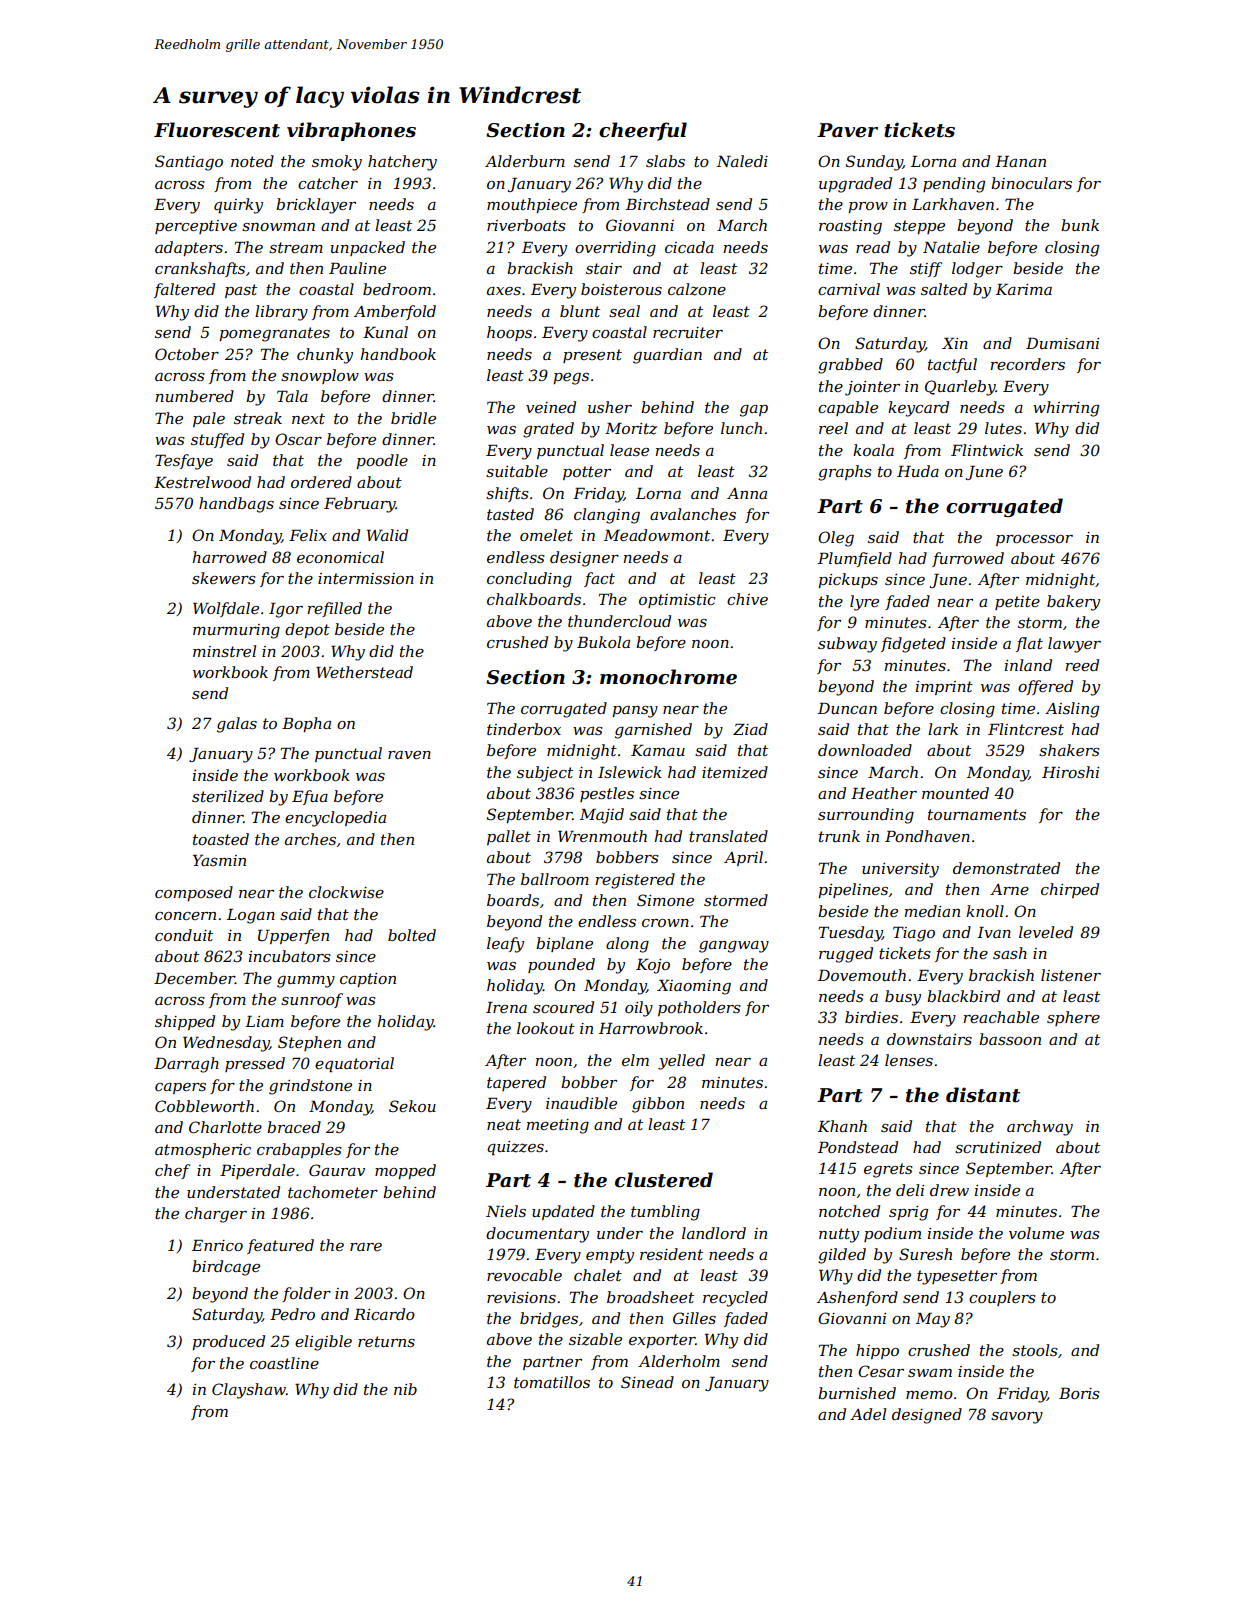 This screenshot has height=1624, width=1255. I want to click on clanging, so click(607, 516).
